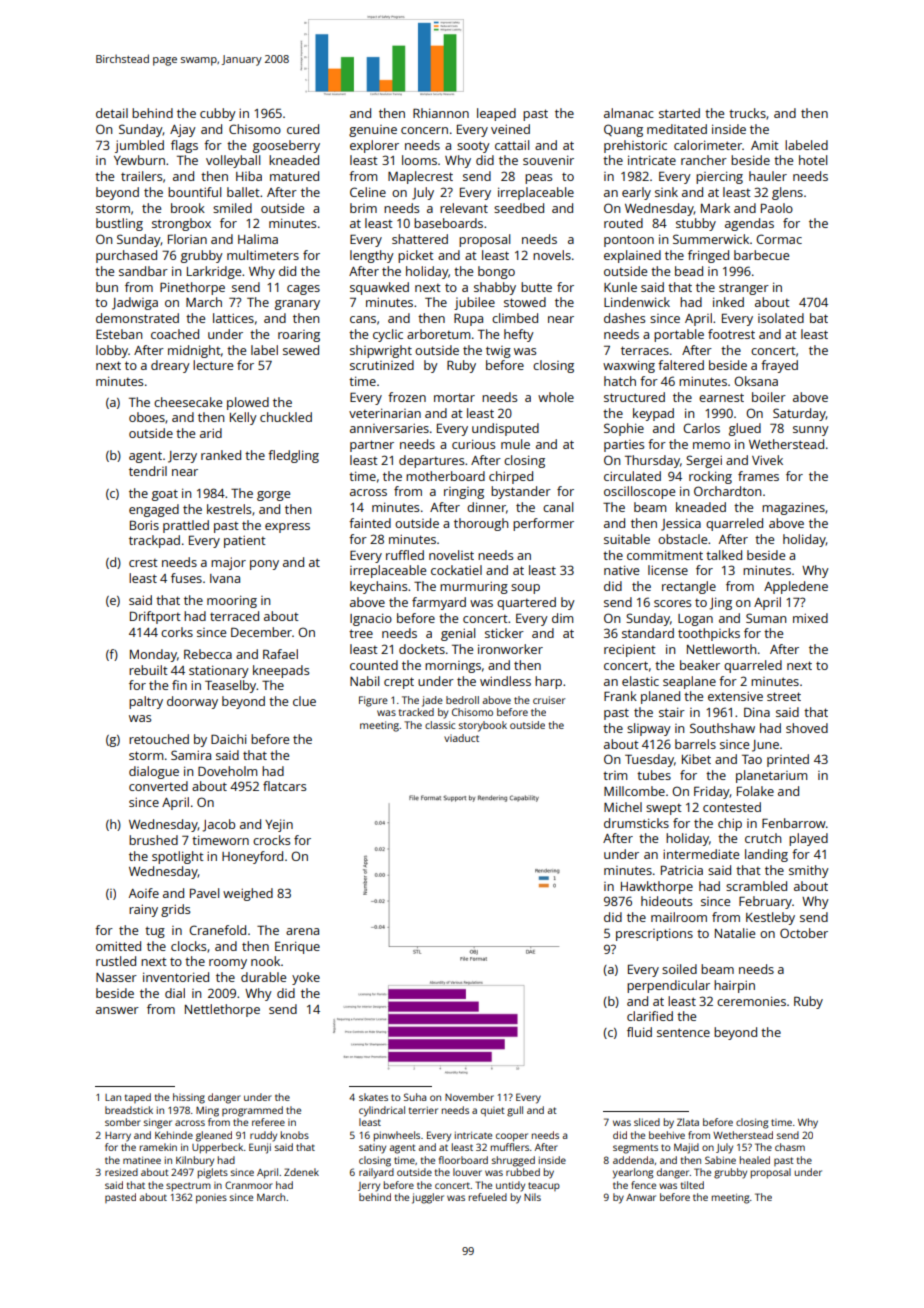  Describe the element at coordinates (423, 1110) in the image. I see `terrier` at that location.
